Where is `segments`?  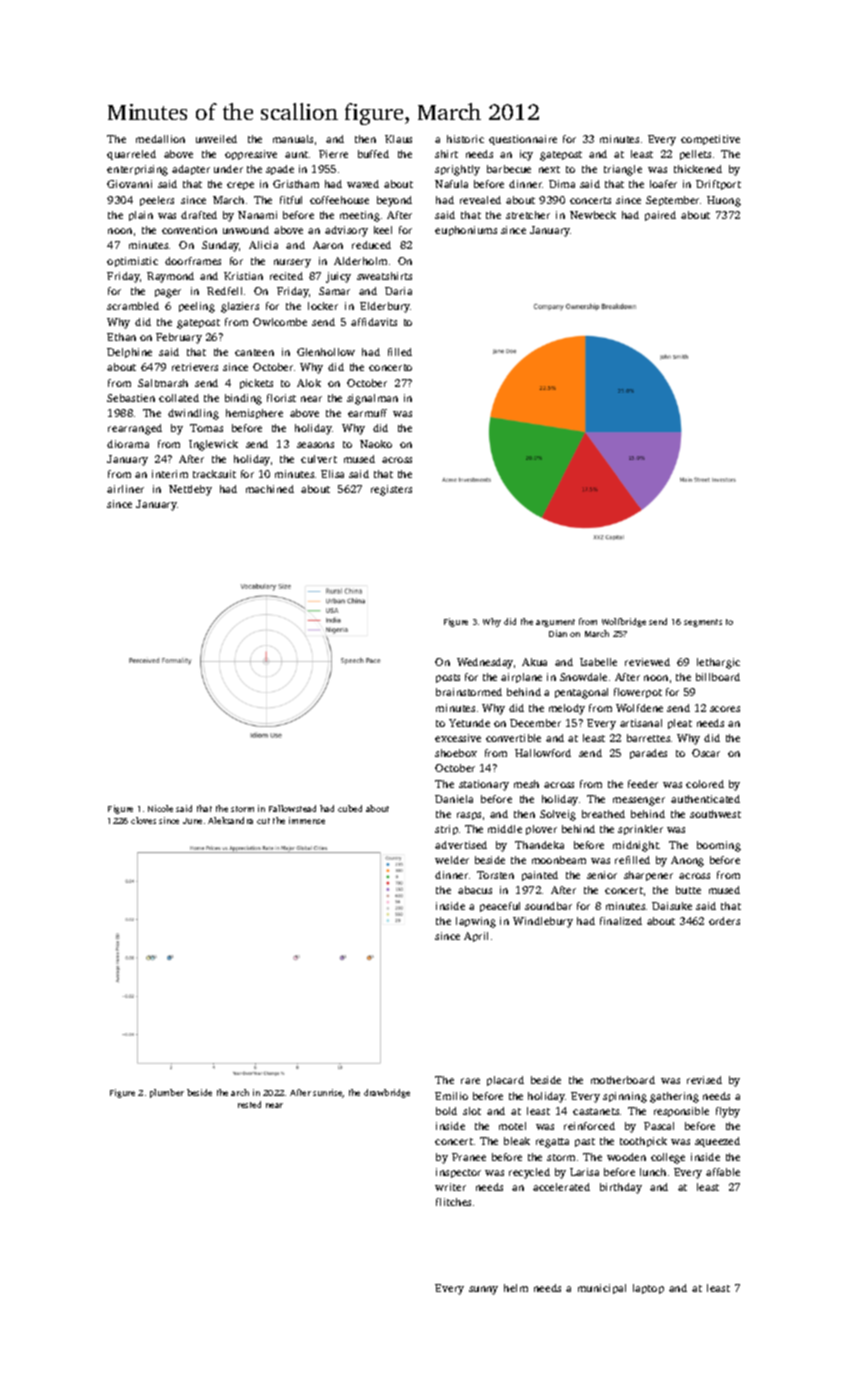 segments is located at coordinates (703, 623).
